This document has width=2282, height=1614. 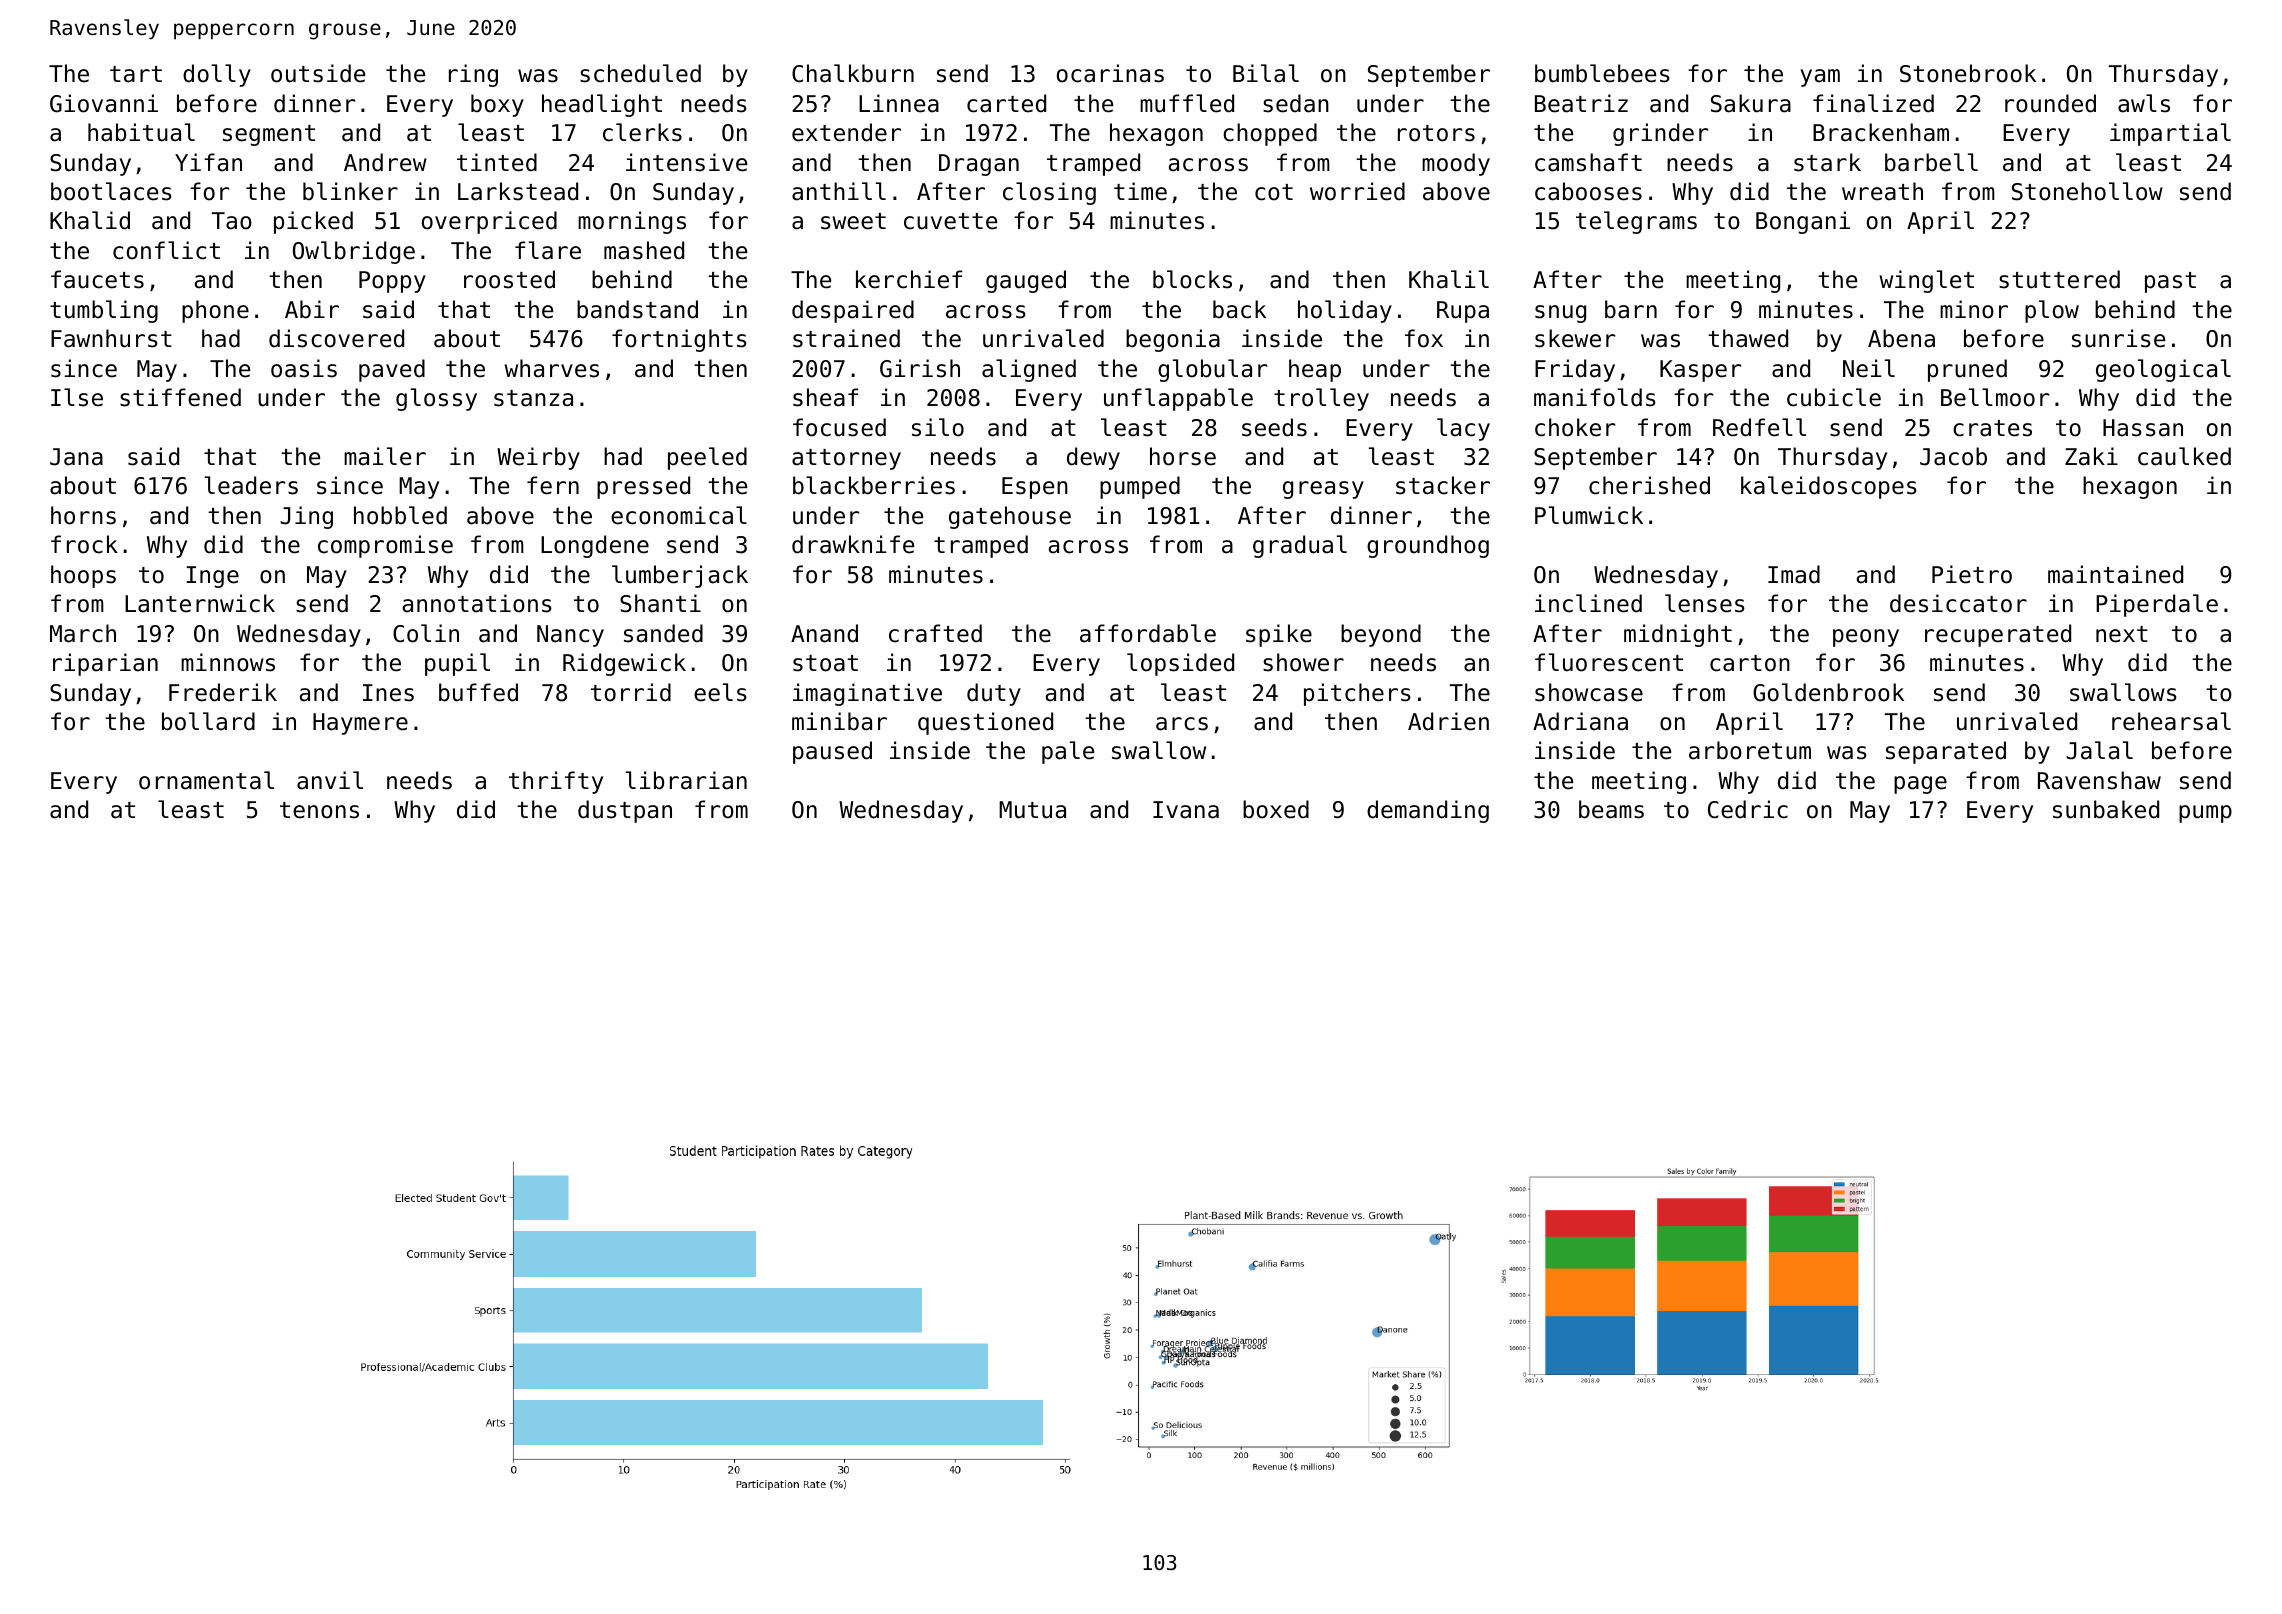 What do you see at coordinates (1428, 546) in the document?
I see `groundhog` at bounding box center [1428, 546].
